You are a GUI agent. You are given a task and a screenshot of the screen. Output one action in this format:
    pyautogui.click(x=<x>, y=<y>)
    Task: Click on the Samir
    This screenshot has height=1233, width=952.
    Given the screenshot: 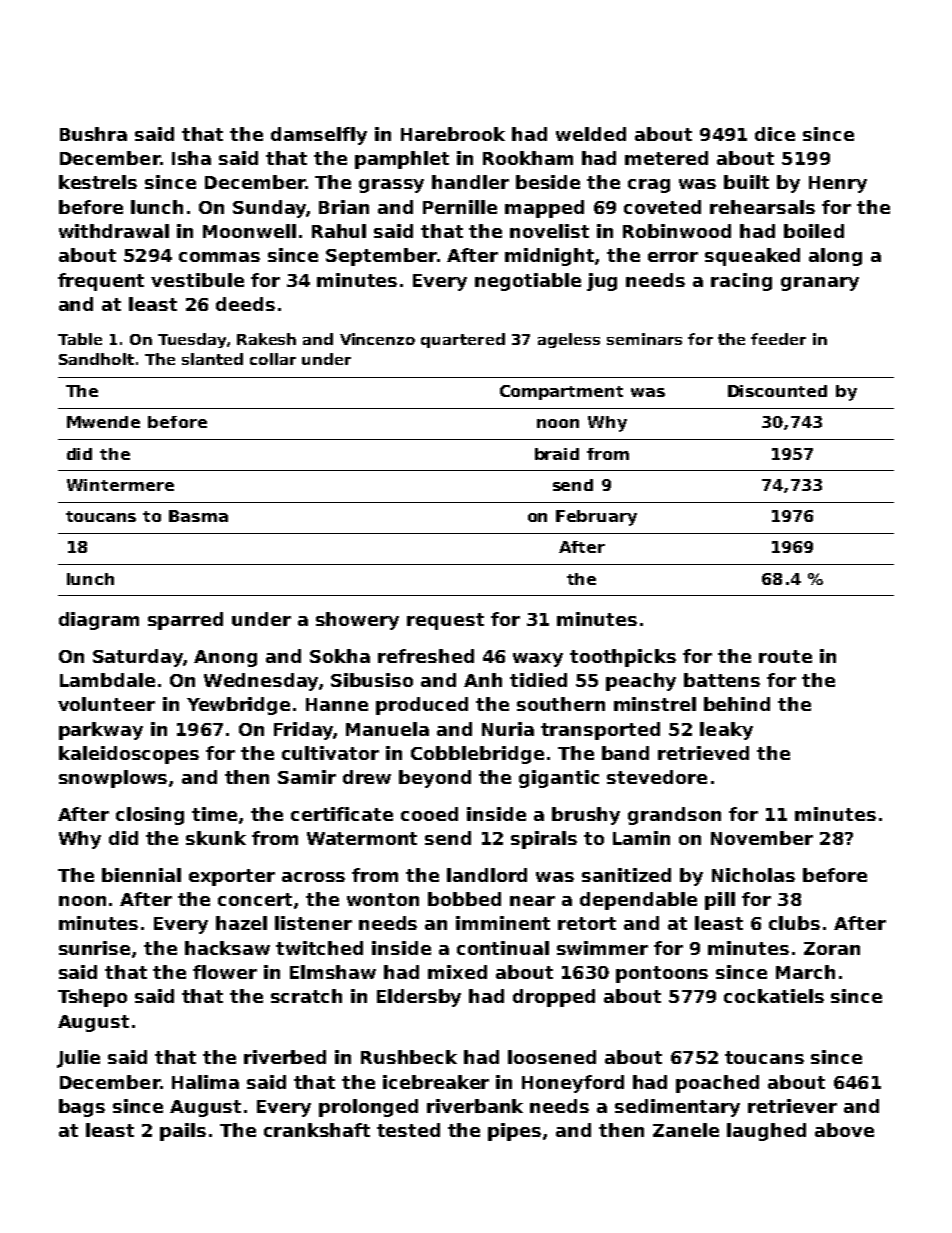 What is the action you would take?
    pyautogui.click(x=307, y=777)
